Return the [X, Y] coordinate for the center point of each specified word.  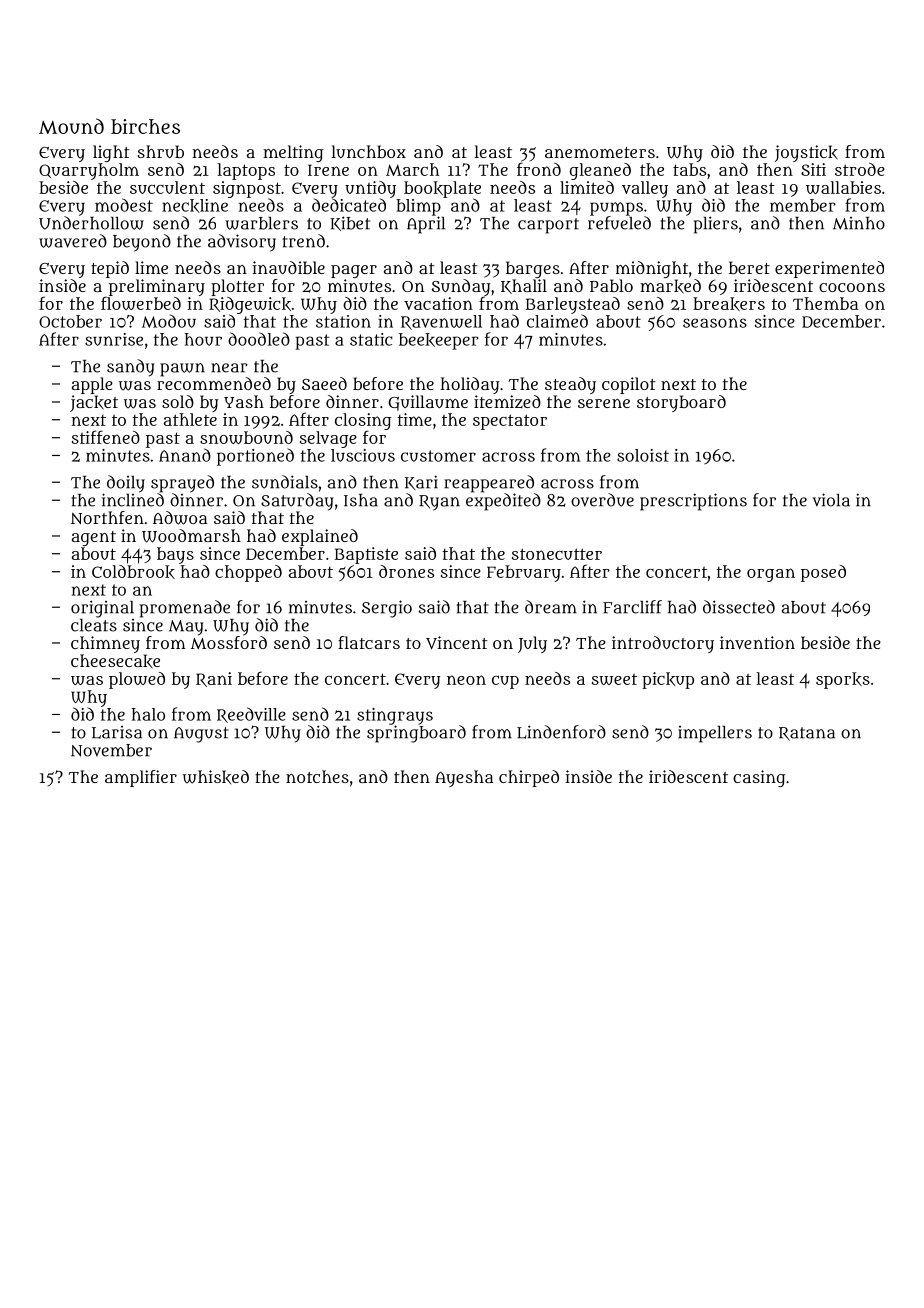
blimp [418, 207]
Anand [185, 455]
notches [317, 776]
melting [293, 153]
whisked [216, 777]
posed [823, 573]
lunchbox [369, 151]
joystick [806, 153]
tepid [110, 269]
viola [831, 500]
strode [860, 169]
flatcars [369, 642]
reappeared [489, 484]
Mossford [229, 642]
